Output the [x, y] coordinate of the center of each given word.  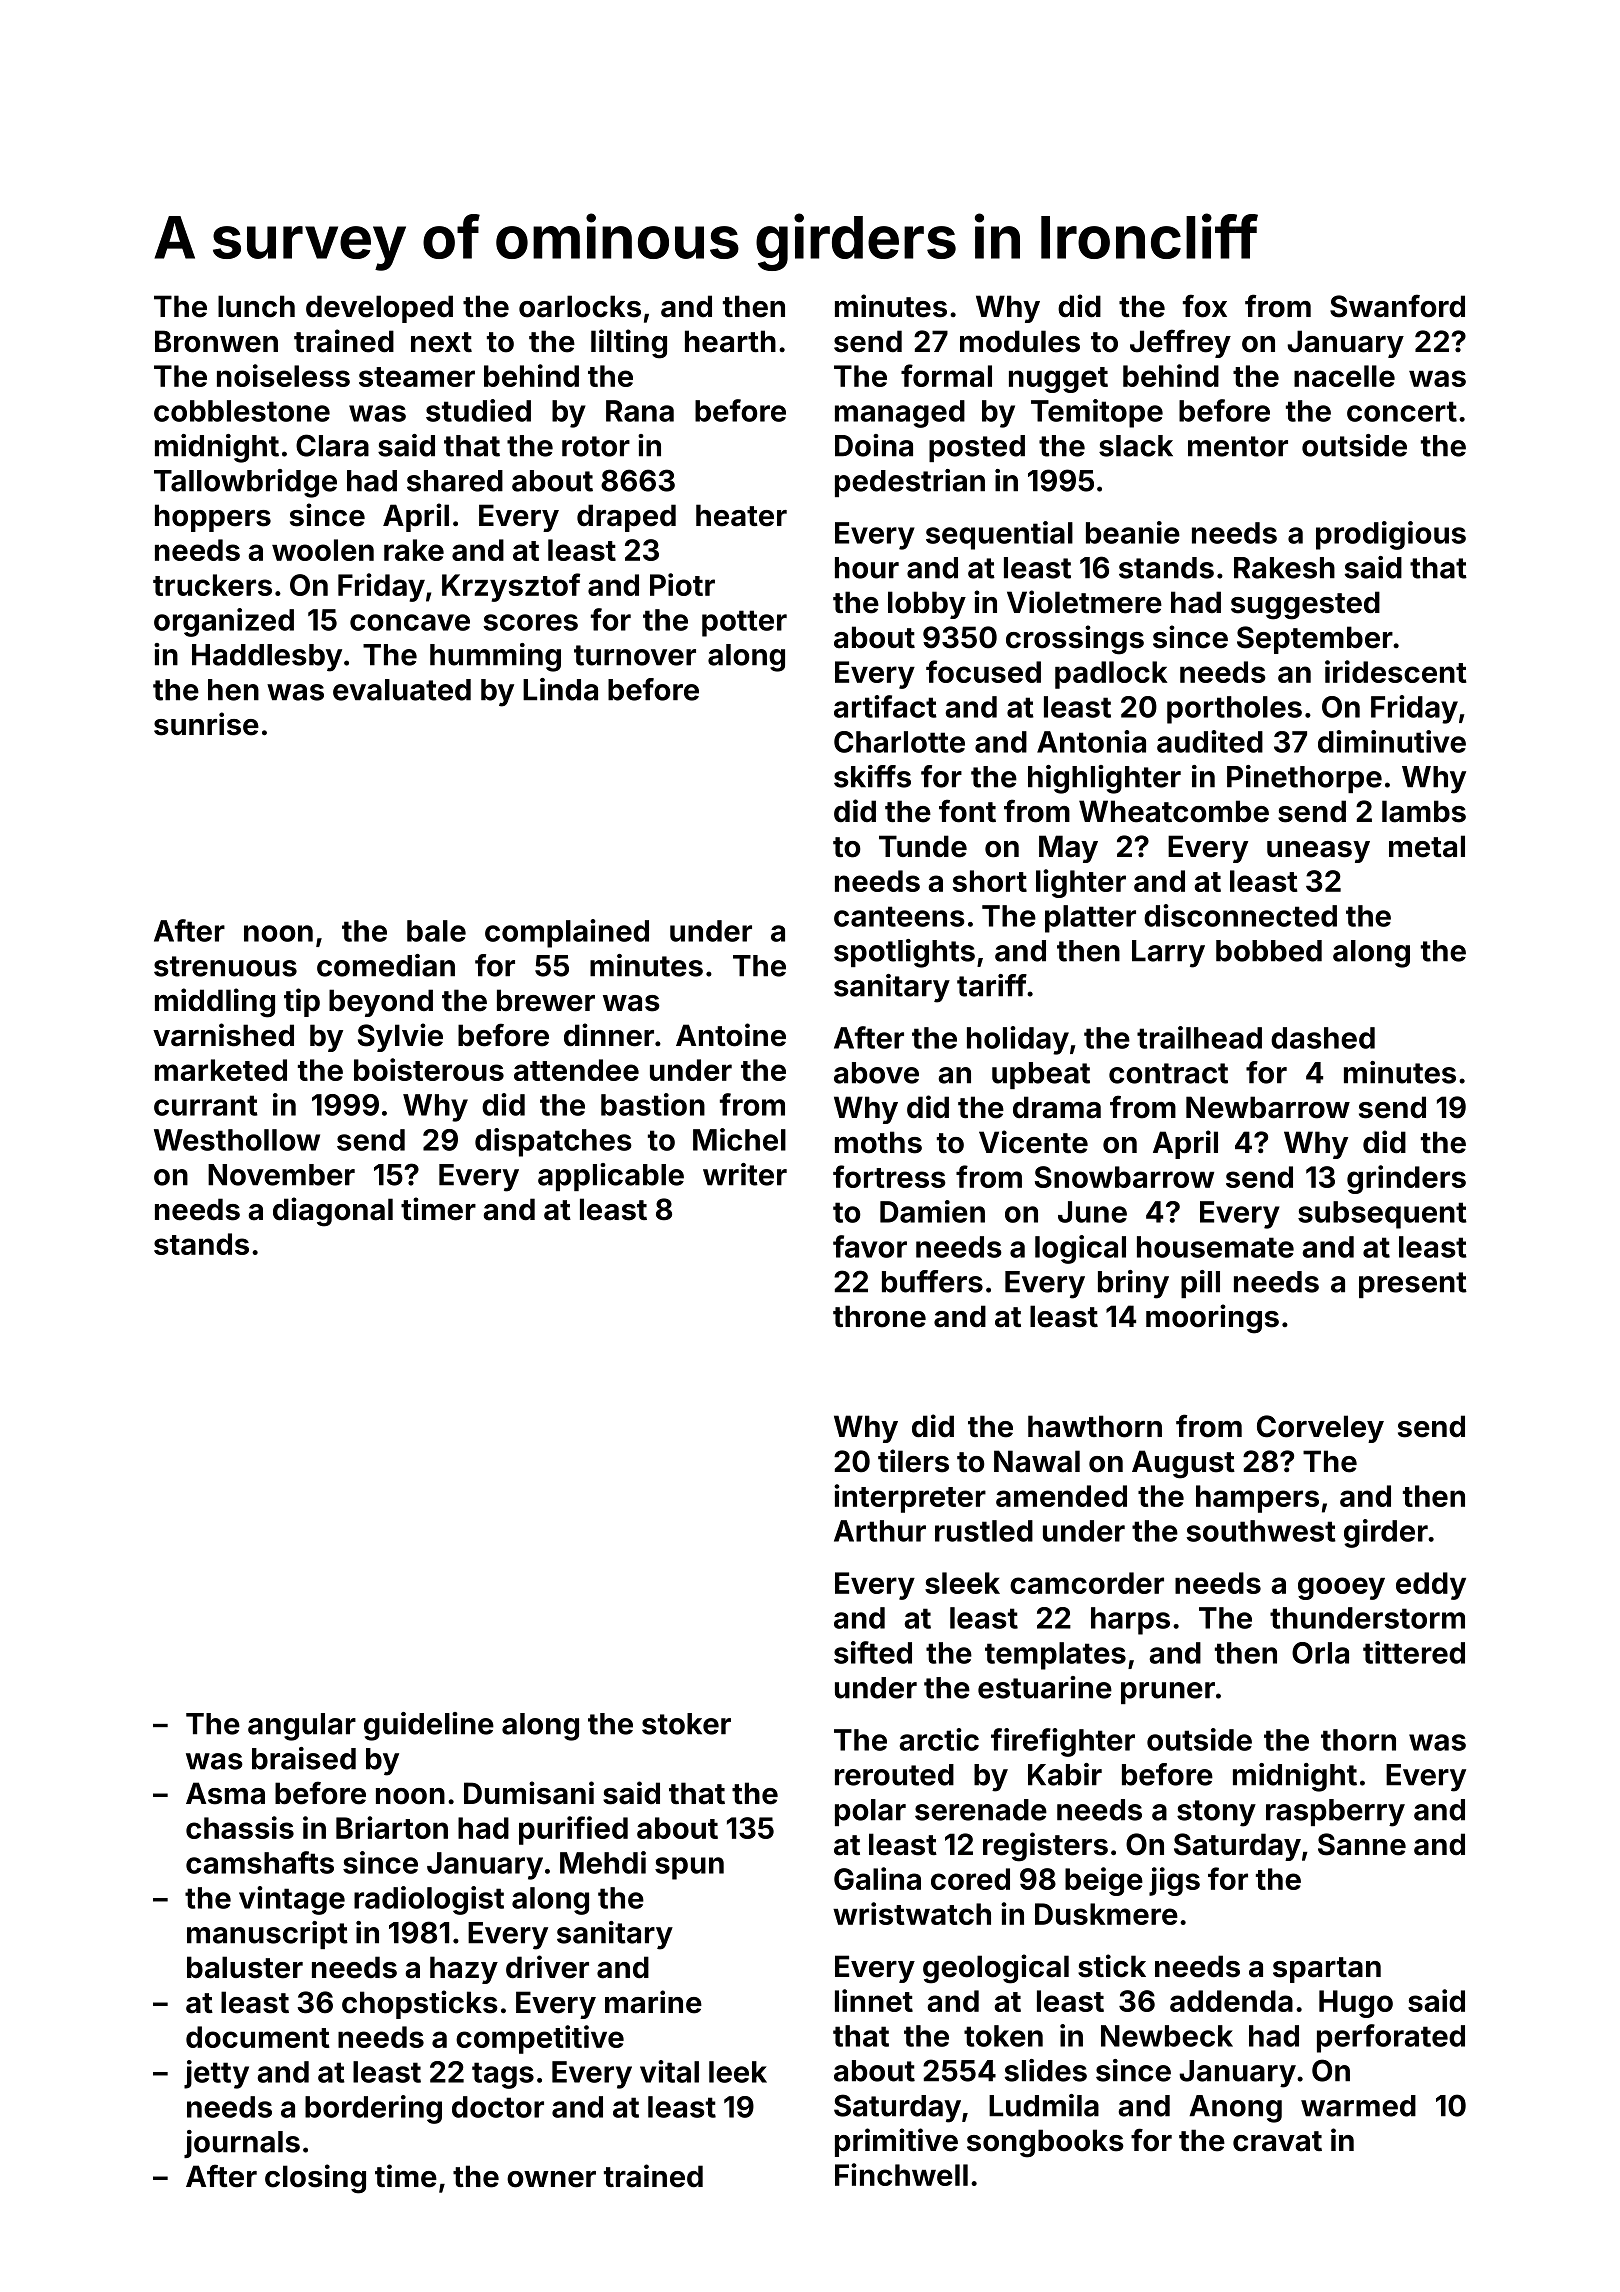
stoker [686, 1724]
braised [304, 1758]
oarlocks [580, 306]
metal [1427, 846]
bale [436, 931]
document [258, 2037]
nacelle [1344, 376]
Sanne [1362, 1844]
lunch [256, 306]
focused [983, 671]
